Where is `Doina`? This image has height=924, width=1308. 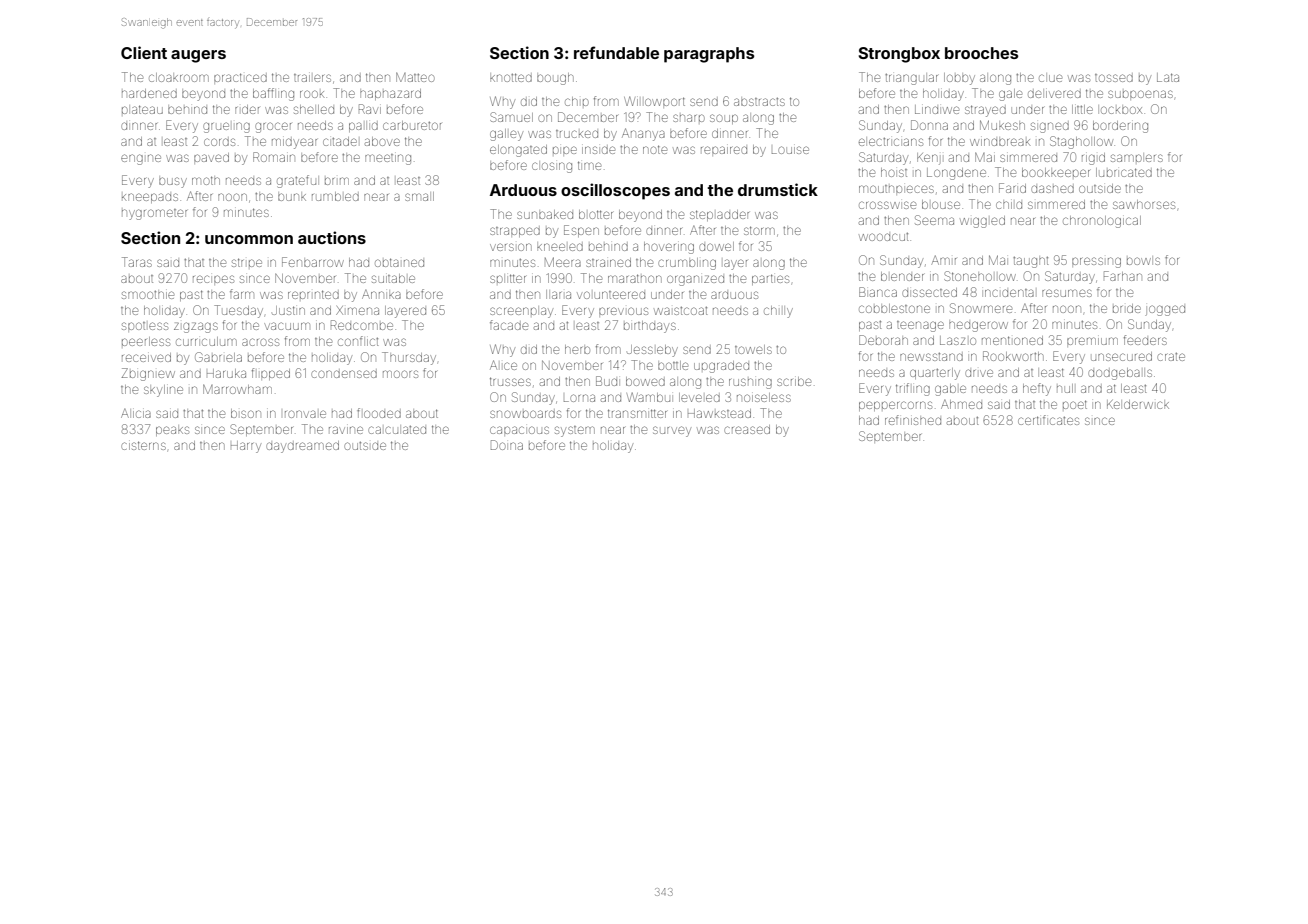 Doina is located at coordinates (507, 445).
